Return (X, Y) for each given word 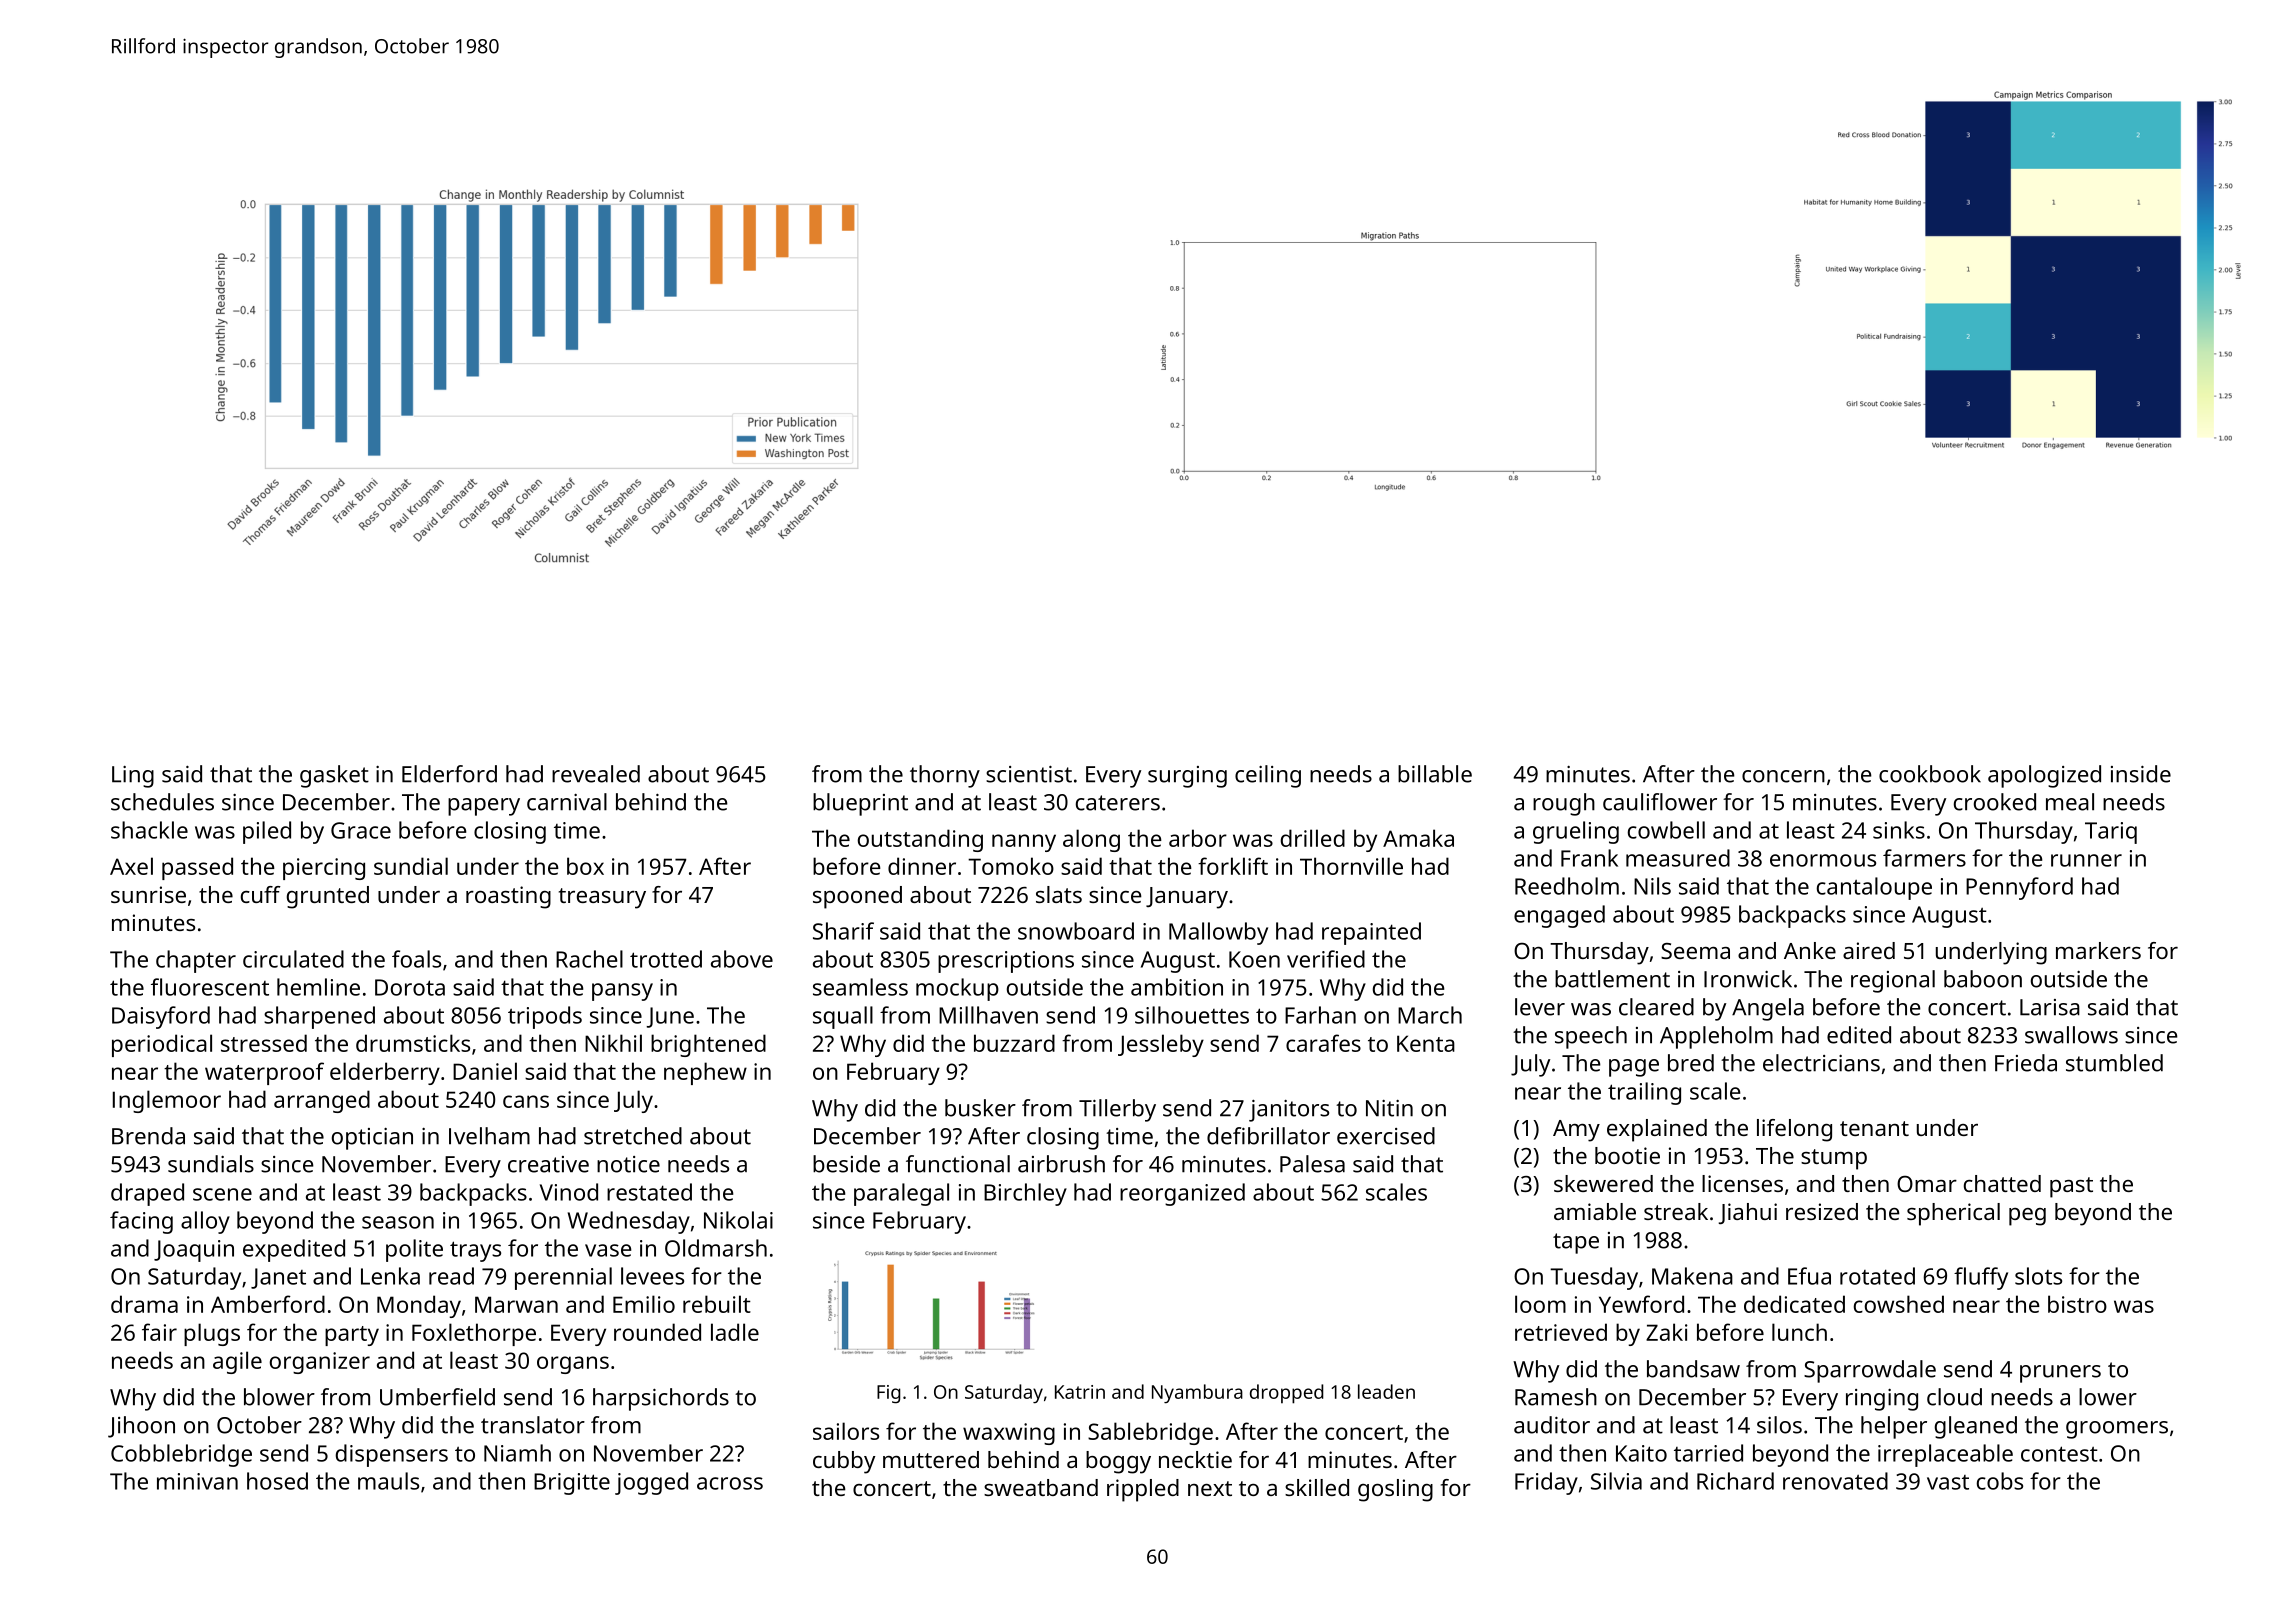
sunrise (148, 894)
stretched (633, 1136)
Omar (1927, 1183)
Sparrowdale (1870, 1371)
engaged (1559, 916)
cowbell (1666, 830)
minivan (197, 1481)
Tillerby (1117, 1110)
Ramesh (1556, 1397)
